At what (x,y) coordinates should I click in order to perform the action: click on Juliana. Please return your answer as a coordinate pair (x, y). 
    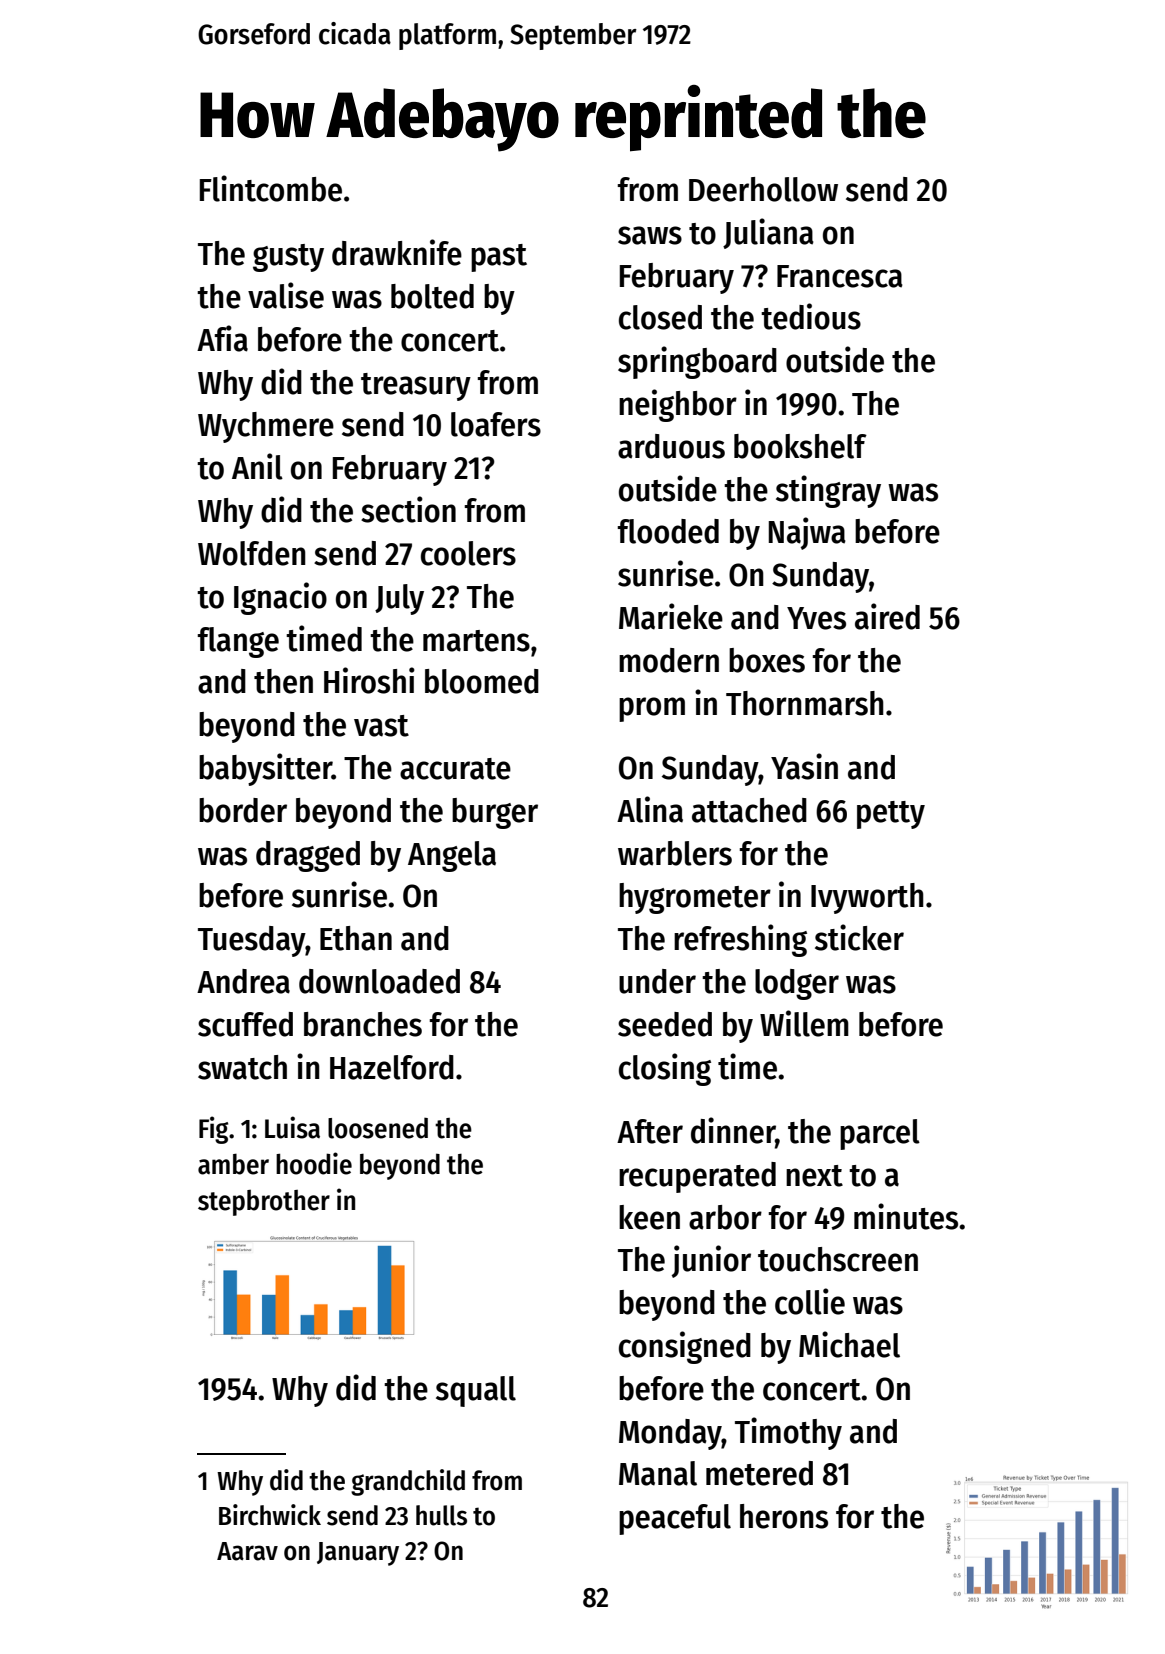
    Looking at the image, I should click on (768, 233).
